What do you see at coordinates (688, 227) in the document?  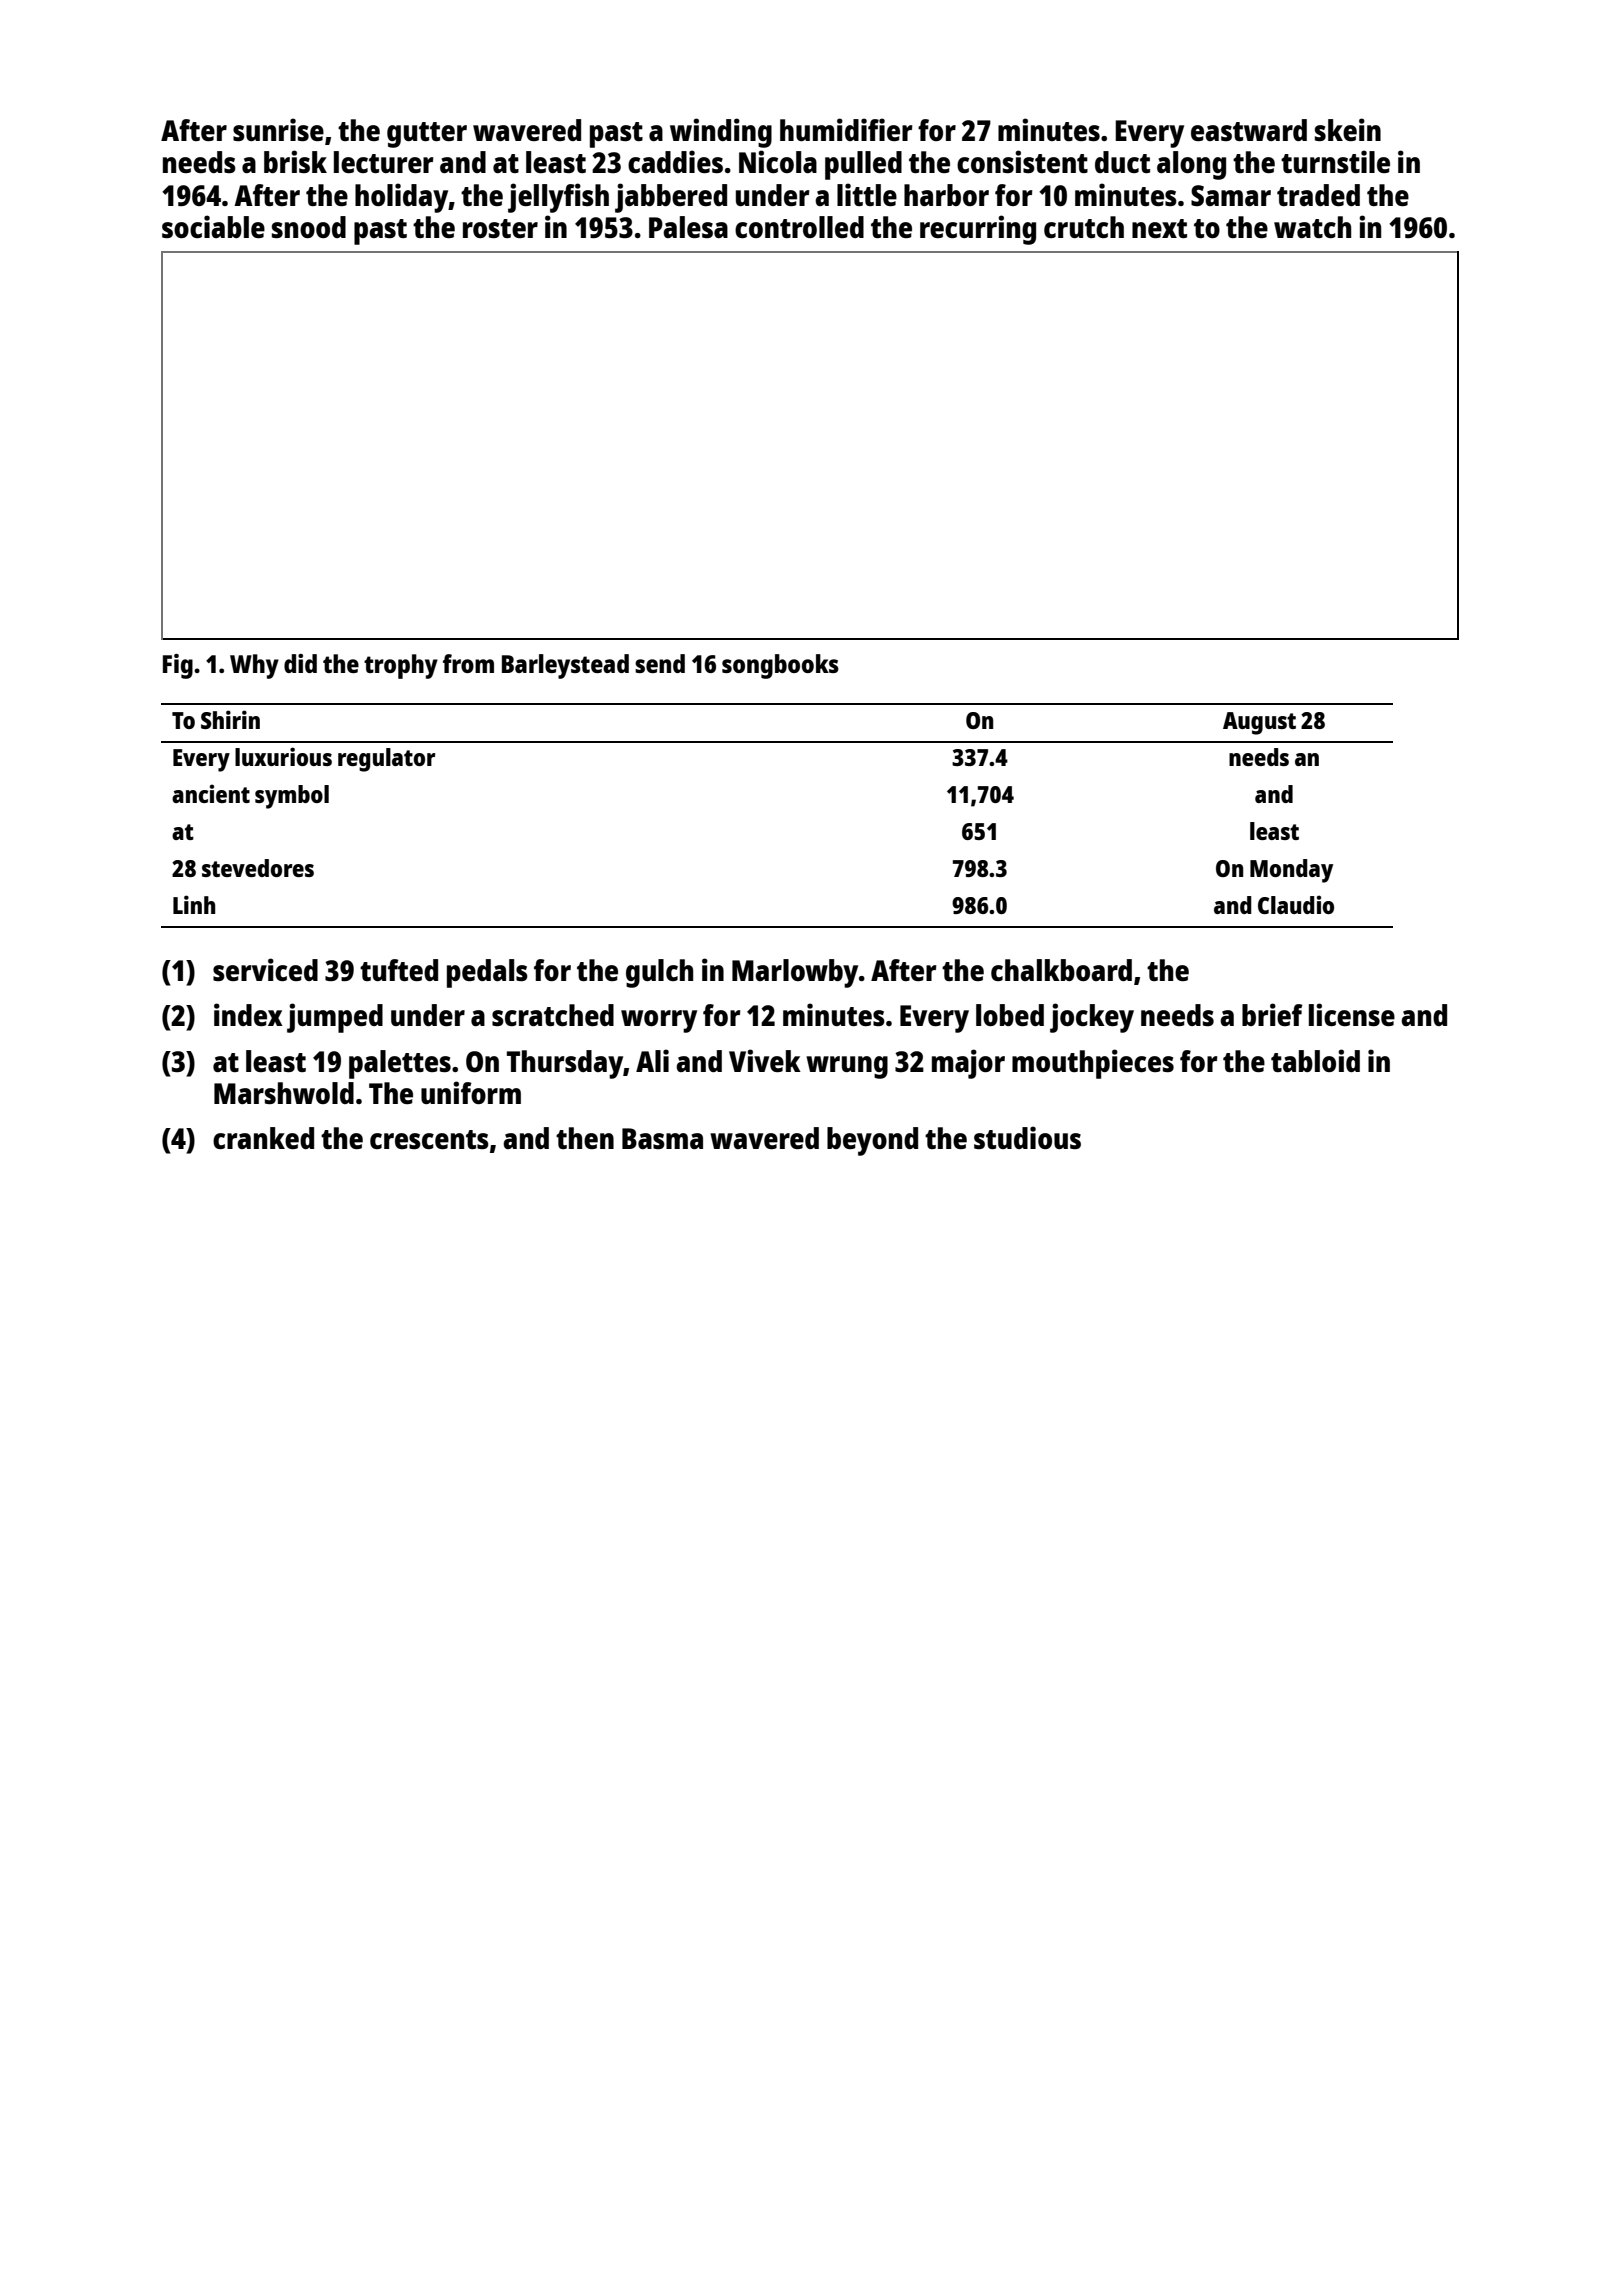 I see `Palesa` at bounding box center [688, 227].
